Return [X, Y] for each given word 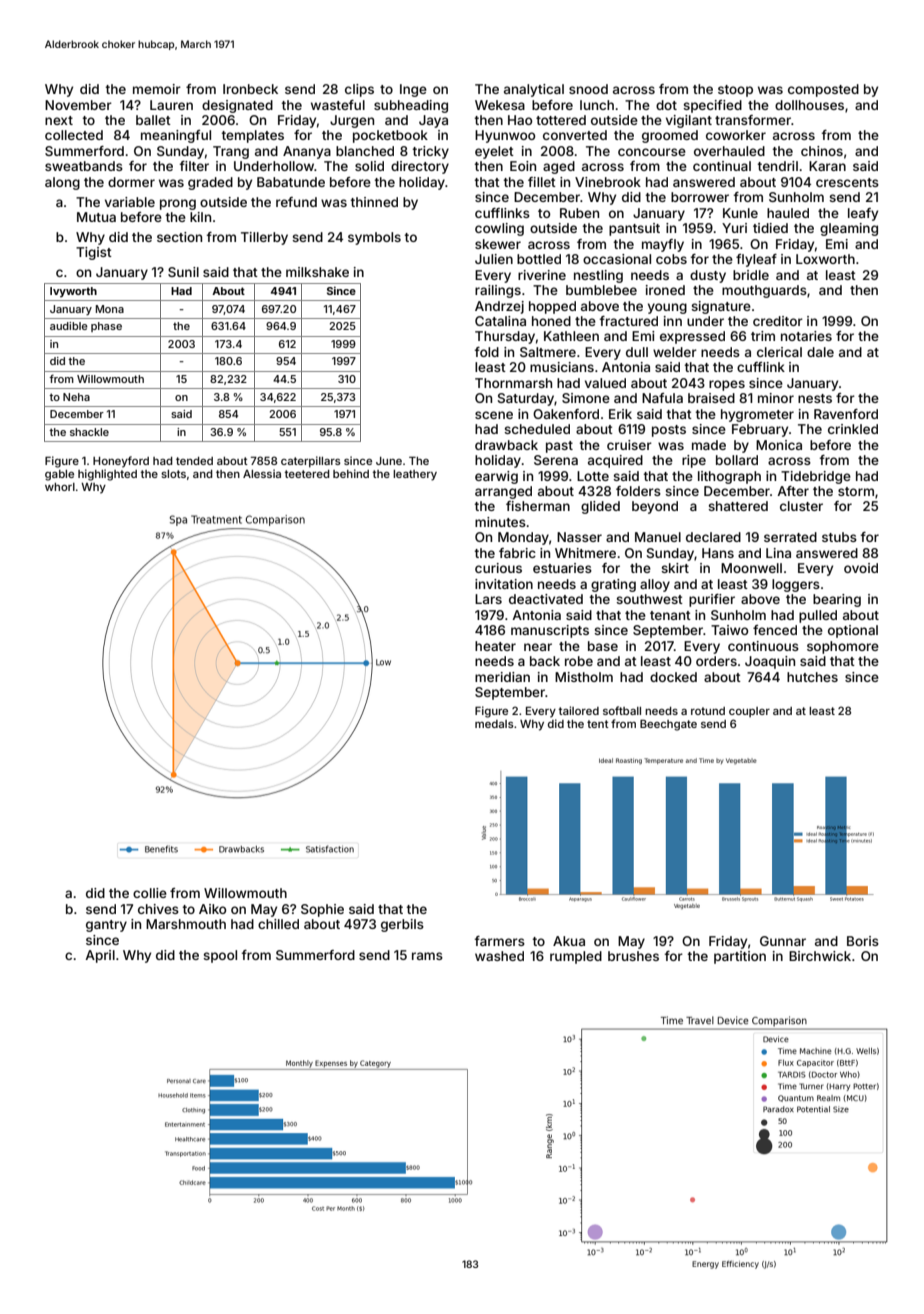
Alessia [262, 473]
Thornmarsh [513, 383]
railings [498, 291]
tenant [670, 615]
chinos [822, 151]
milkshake [317, 272]
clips [359, 90]
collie [150, 893]
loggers [796, 585]
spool [220, 956]
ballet [153, 120]
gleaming [849, 229]
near [538, 647]
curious [498, 568]
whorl [60, 487]
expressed [692, 337]
